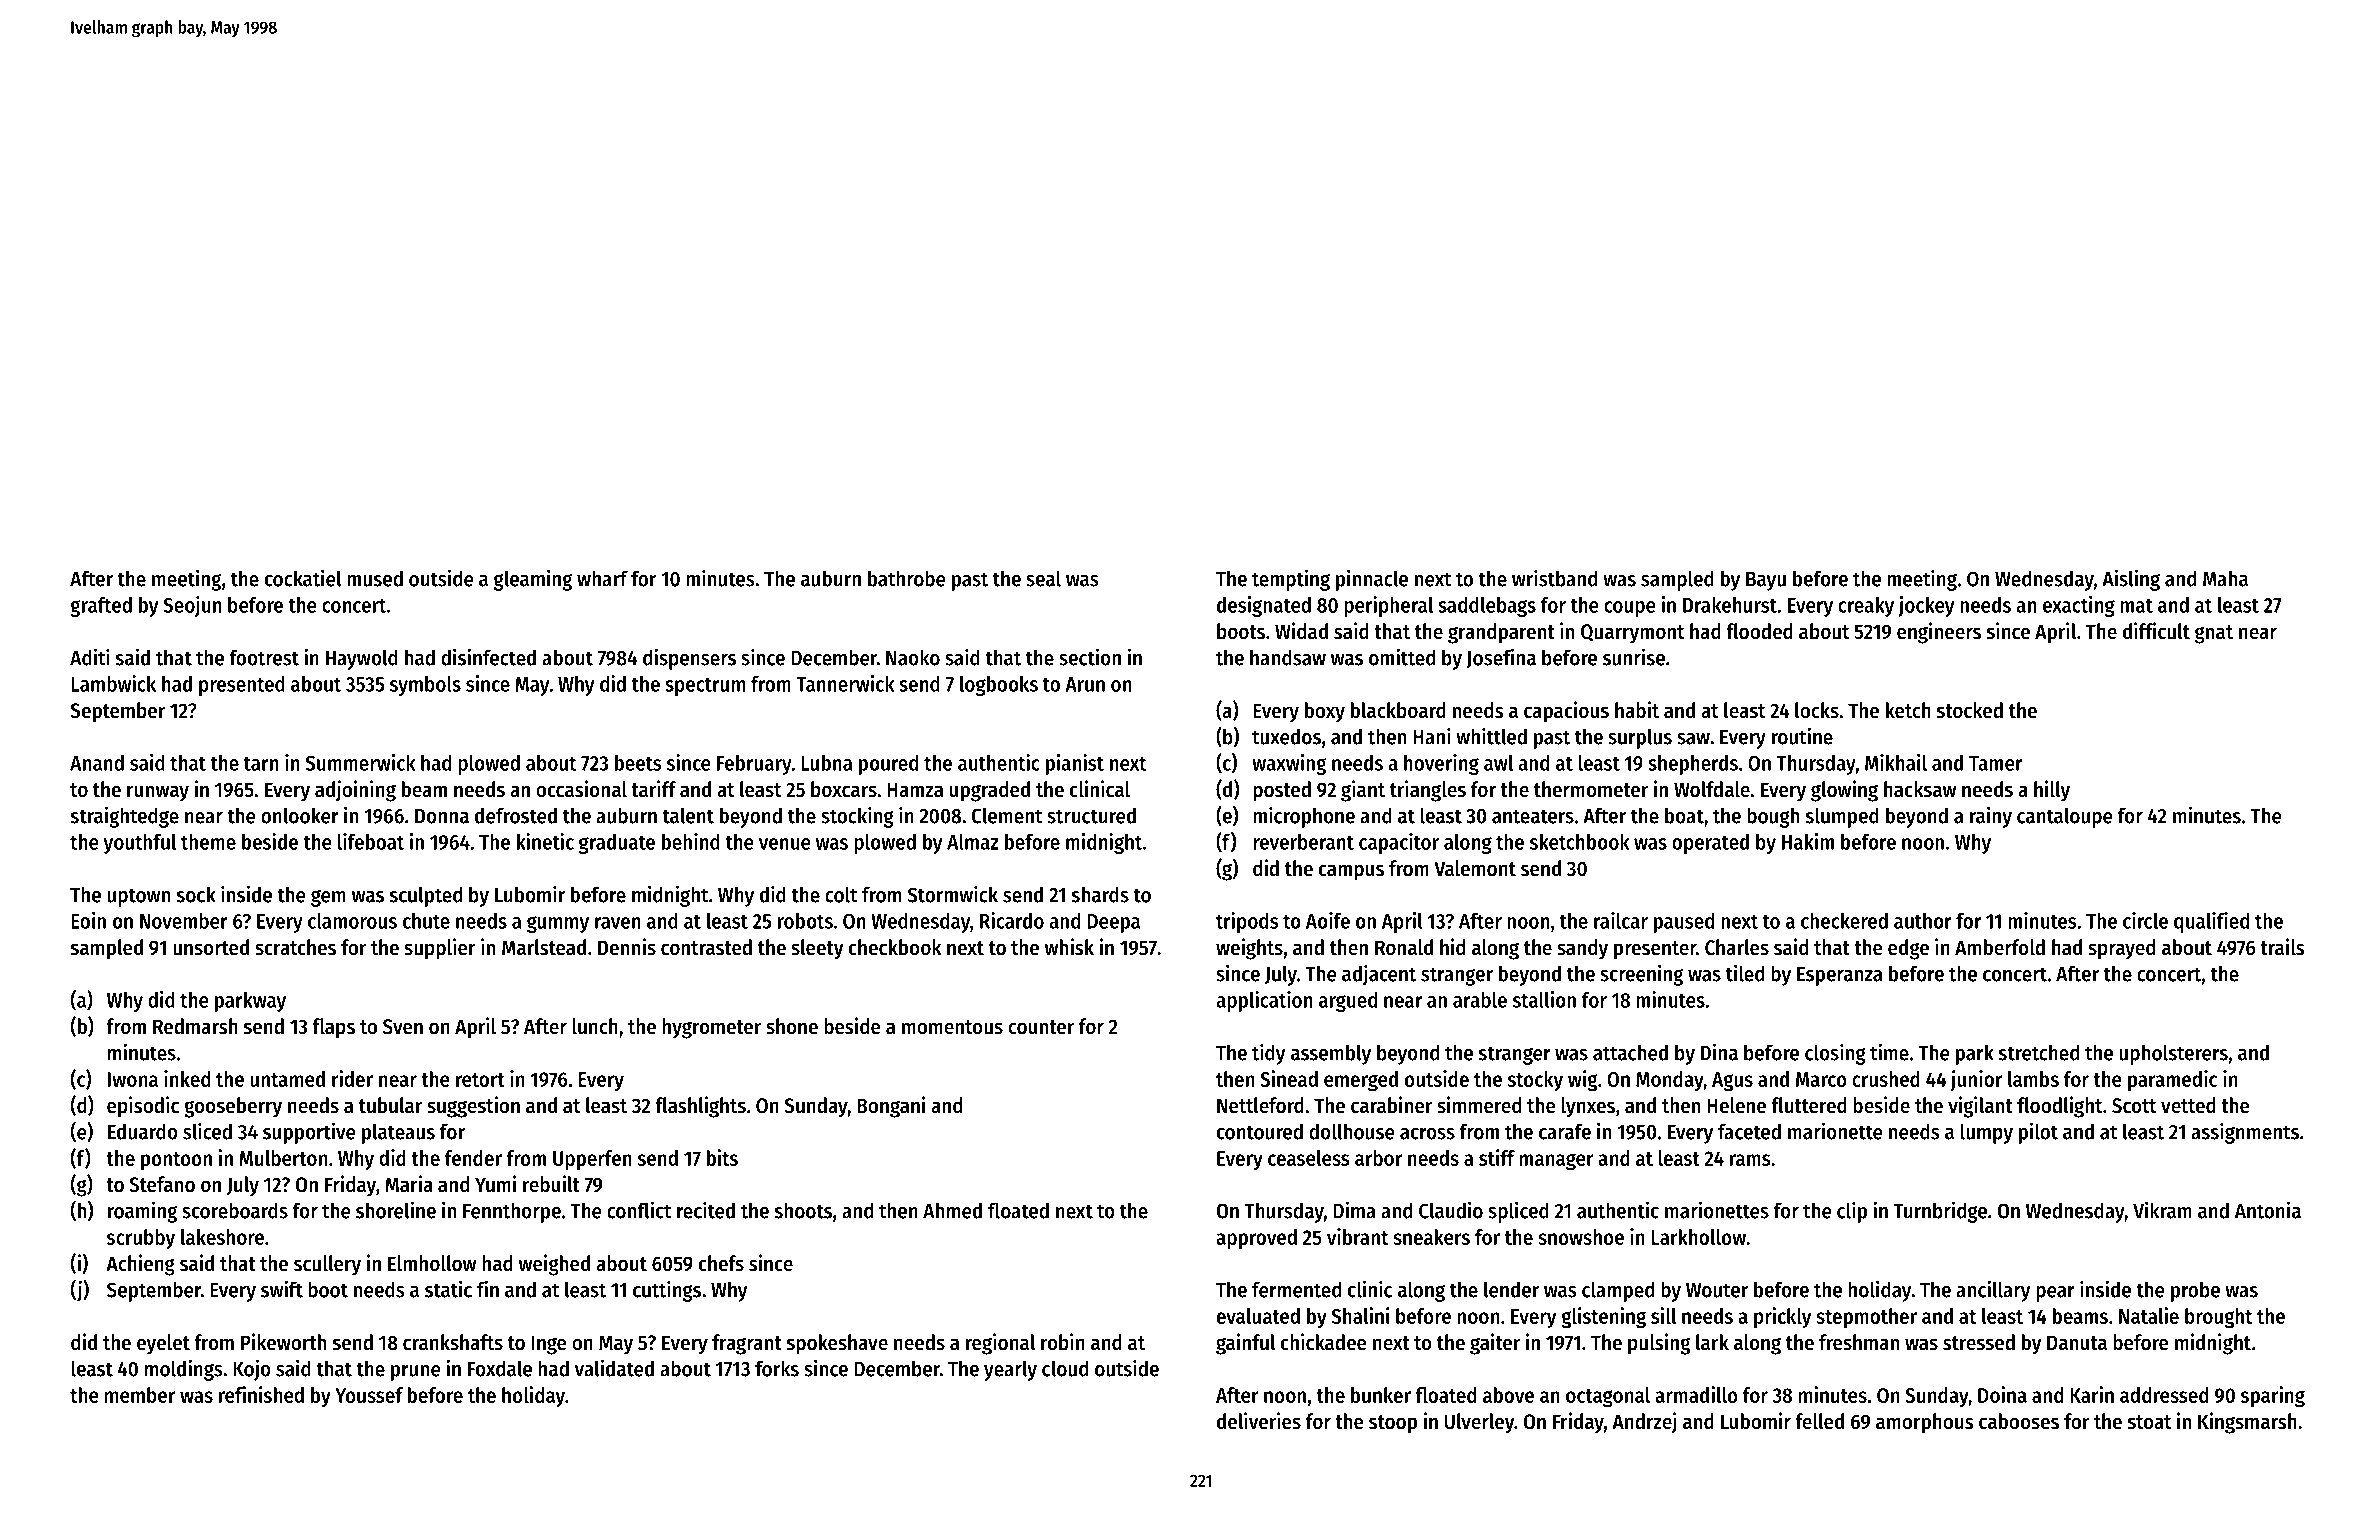  I want to click on chefs, so click(721, 1263).
